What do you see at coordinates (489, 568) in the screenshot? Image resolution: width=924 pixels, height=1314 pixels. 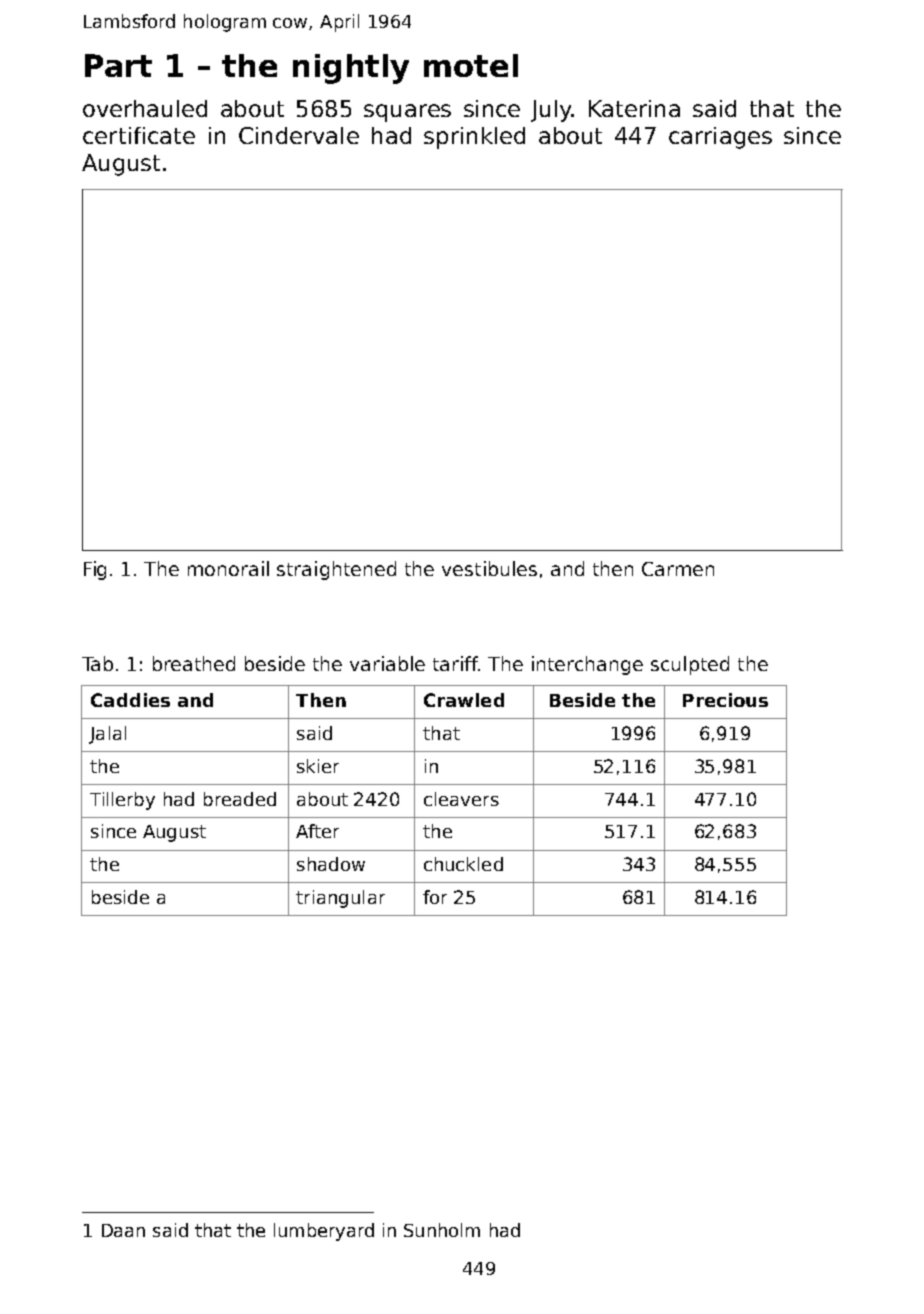 I see `vestibules` at bounding box center [489, 568].
